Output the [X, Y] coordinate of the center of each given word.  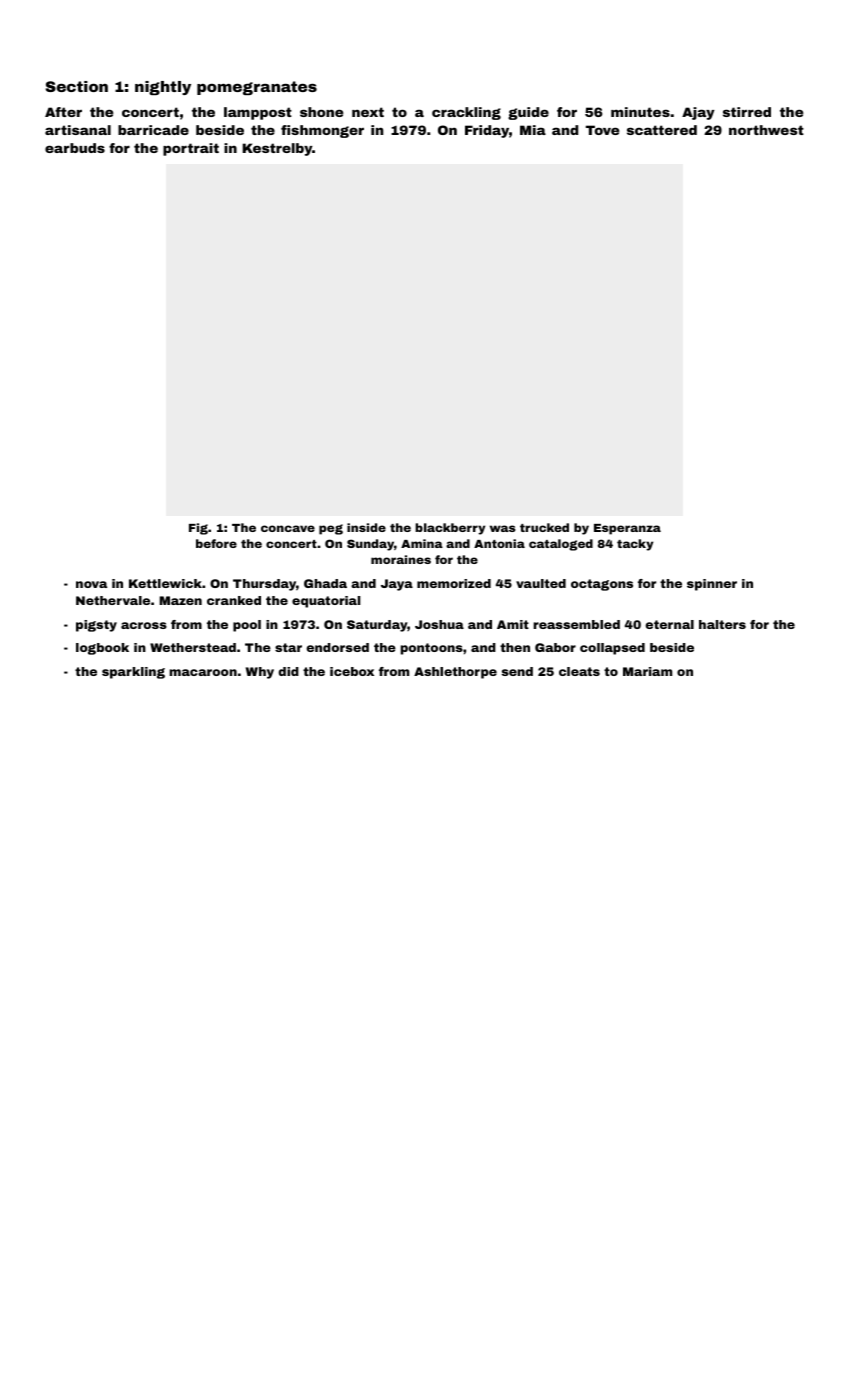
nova [91, 584]
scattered [662, 130]
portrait [191, 149]
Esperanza [627, 529]
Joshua [439, 624]
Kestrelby [277, 149]
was [503, 528]
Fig [198, 529]
